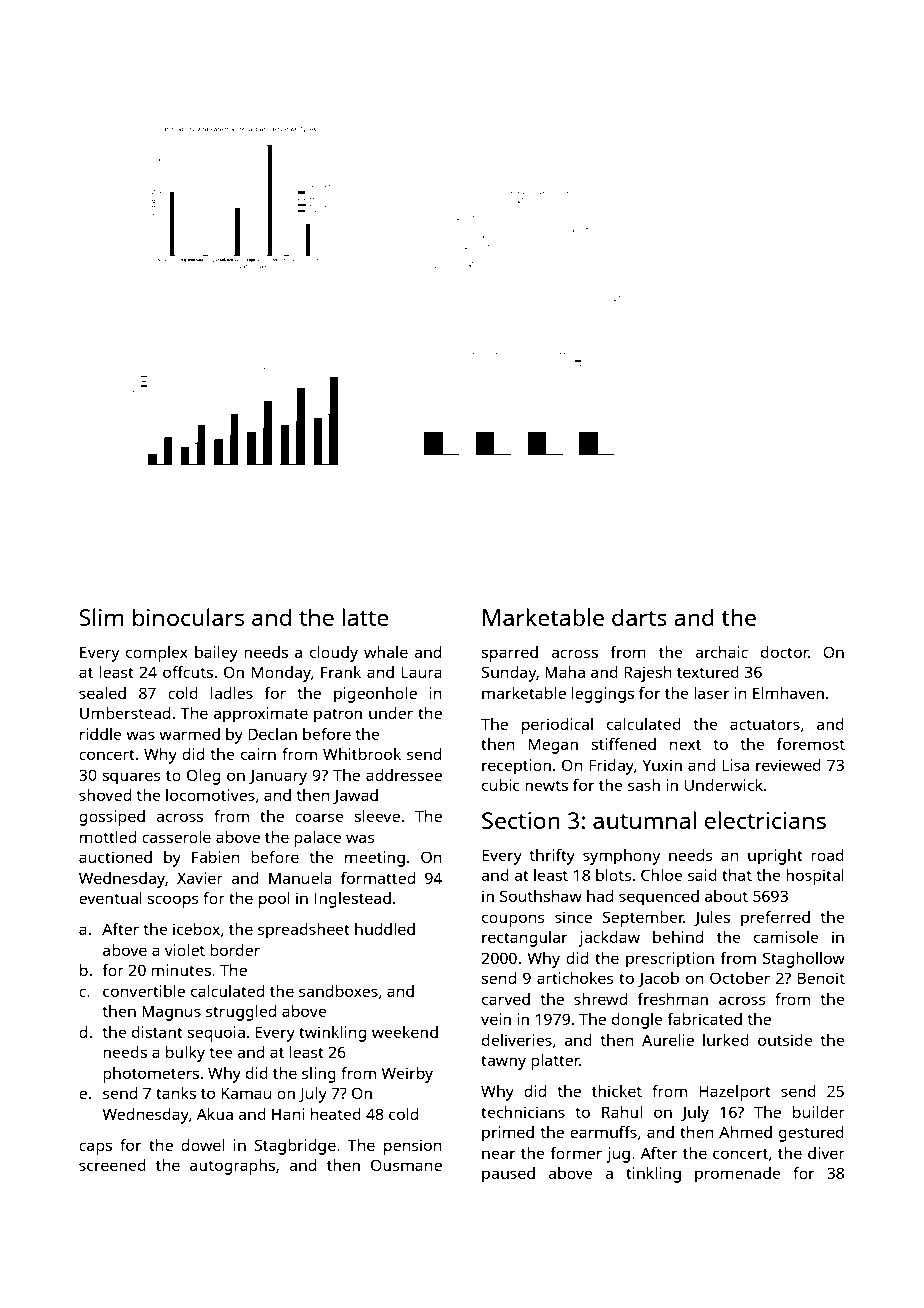 This image has height=1308, width=924. Describe the element at coordinates (639, 617) in the image. I see `darts` at that location.
